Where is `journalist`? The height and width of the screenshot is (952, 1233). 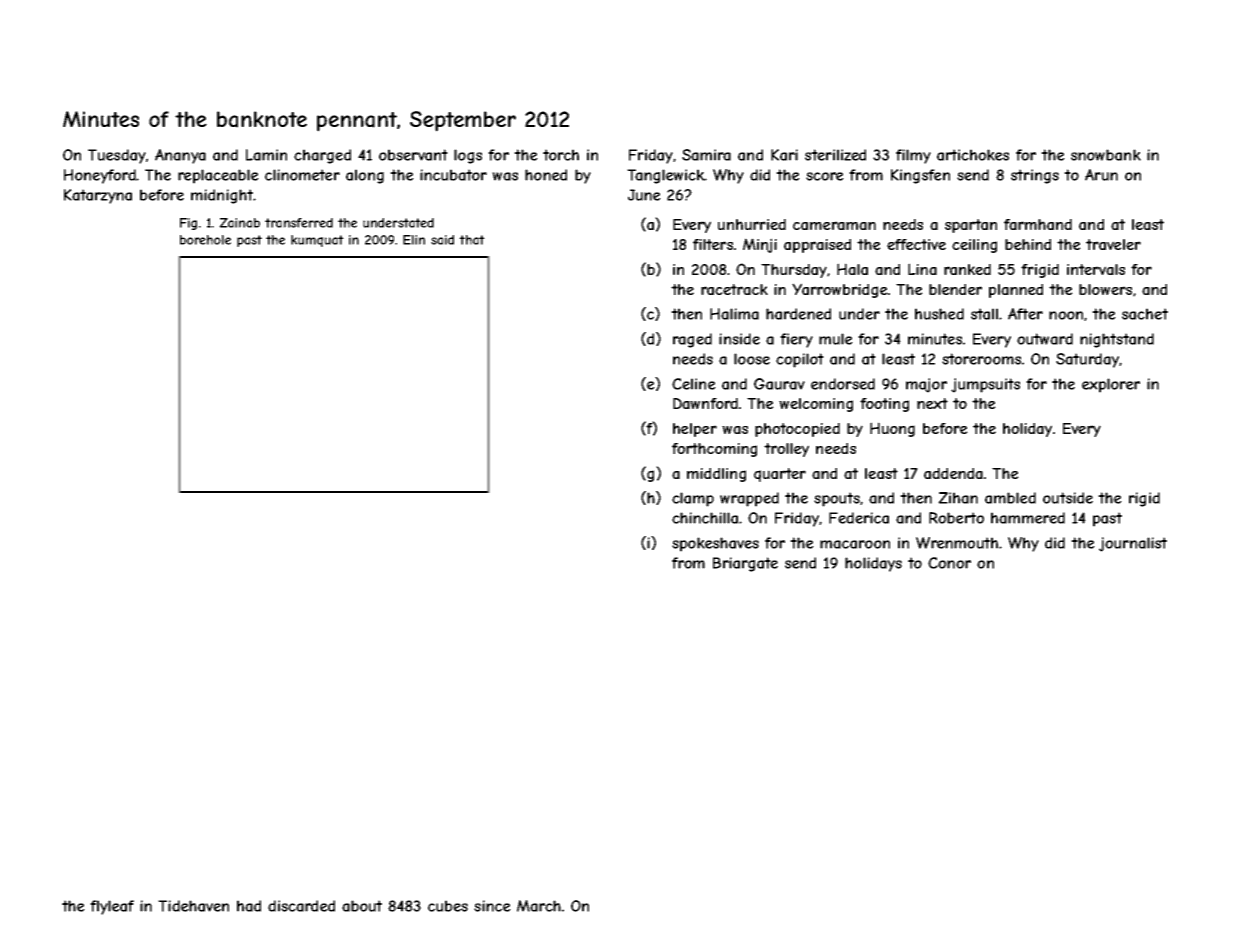
journalist is located at coordinates (1133, 544).
